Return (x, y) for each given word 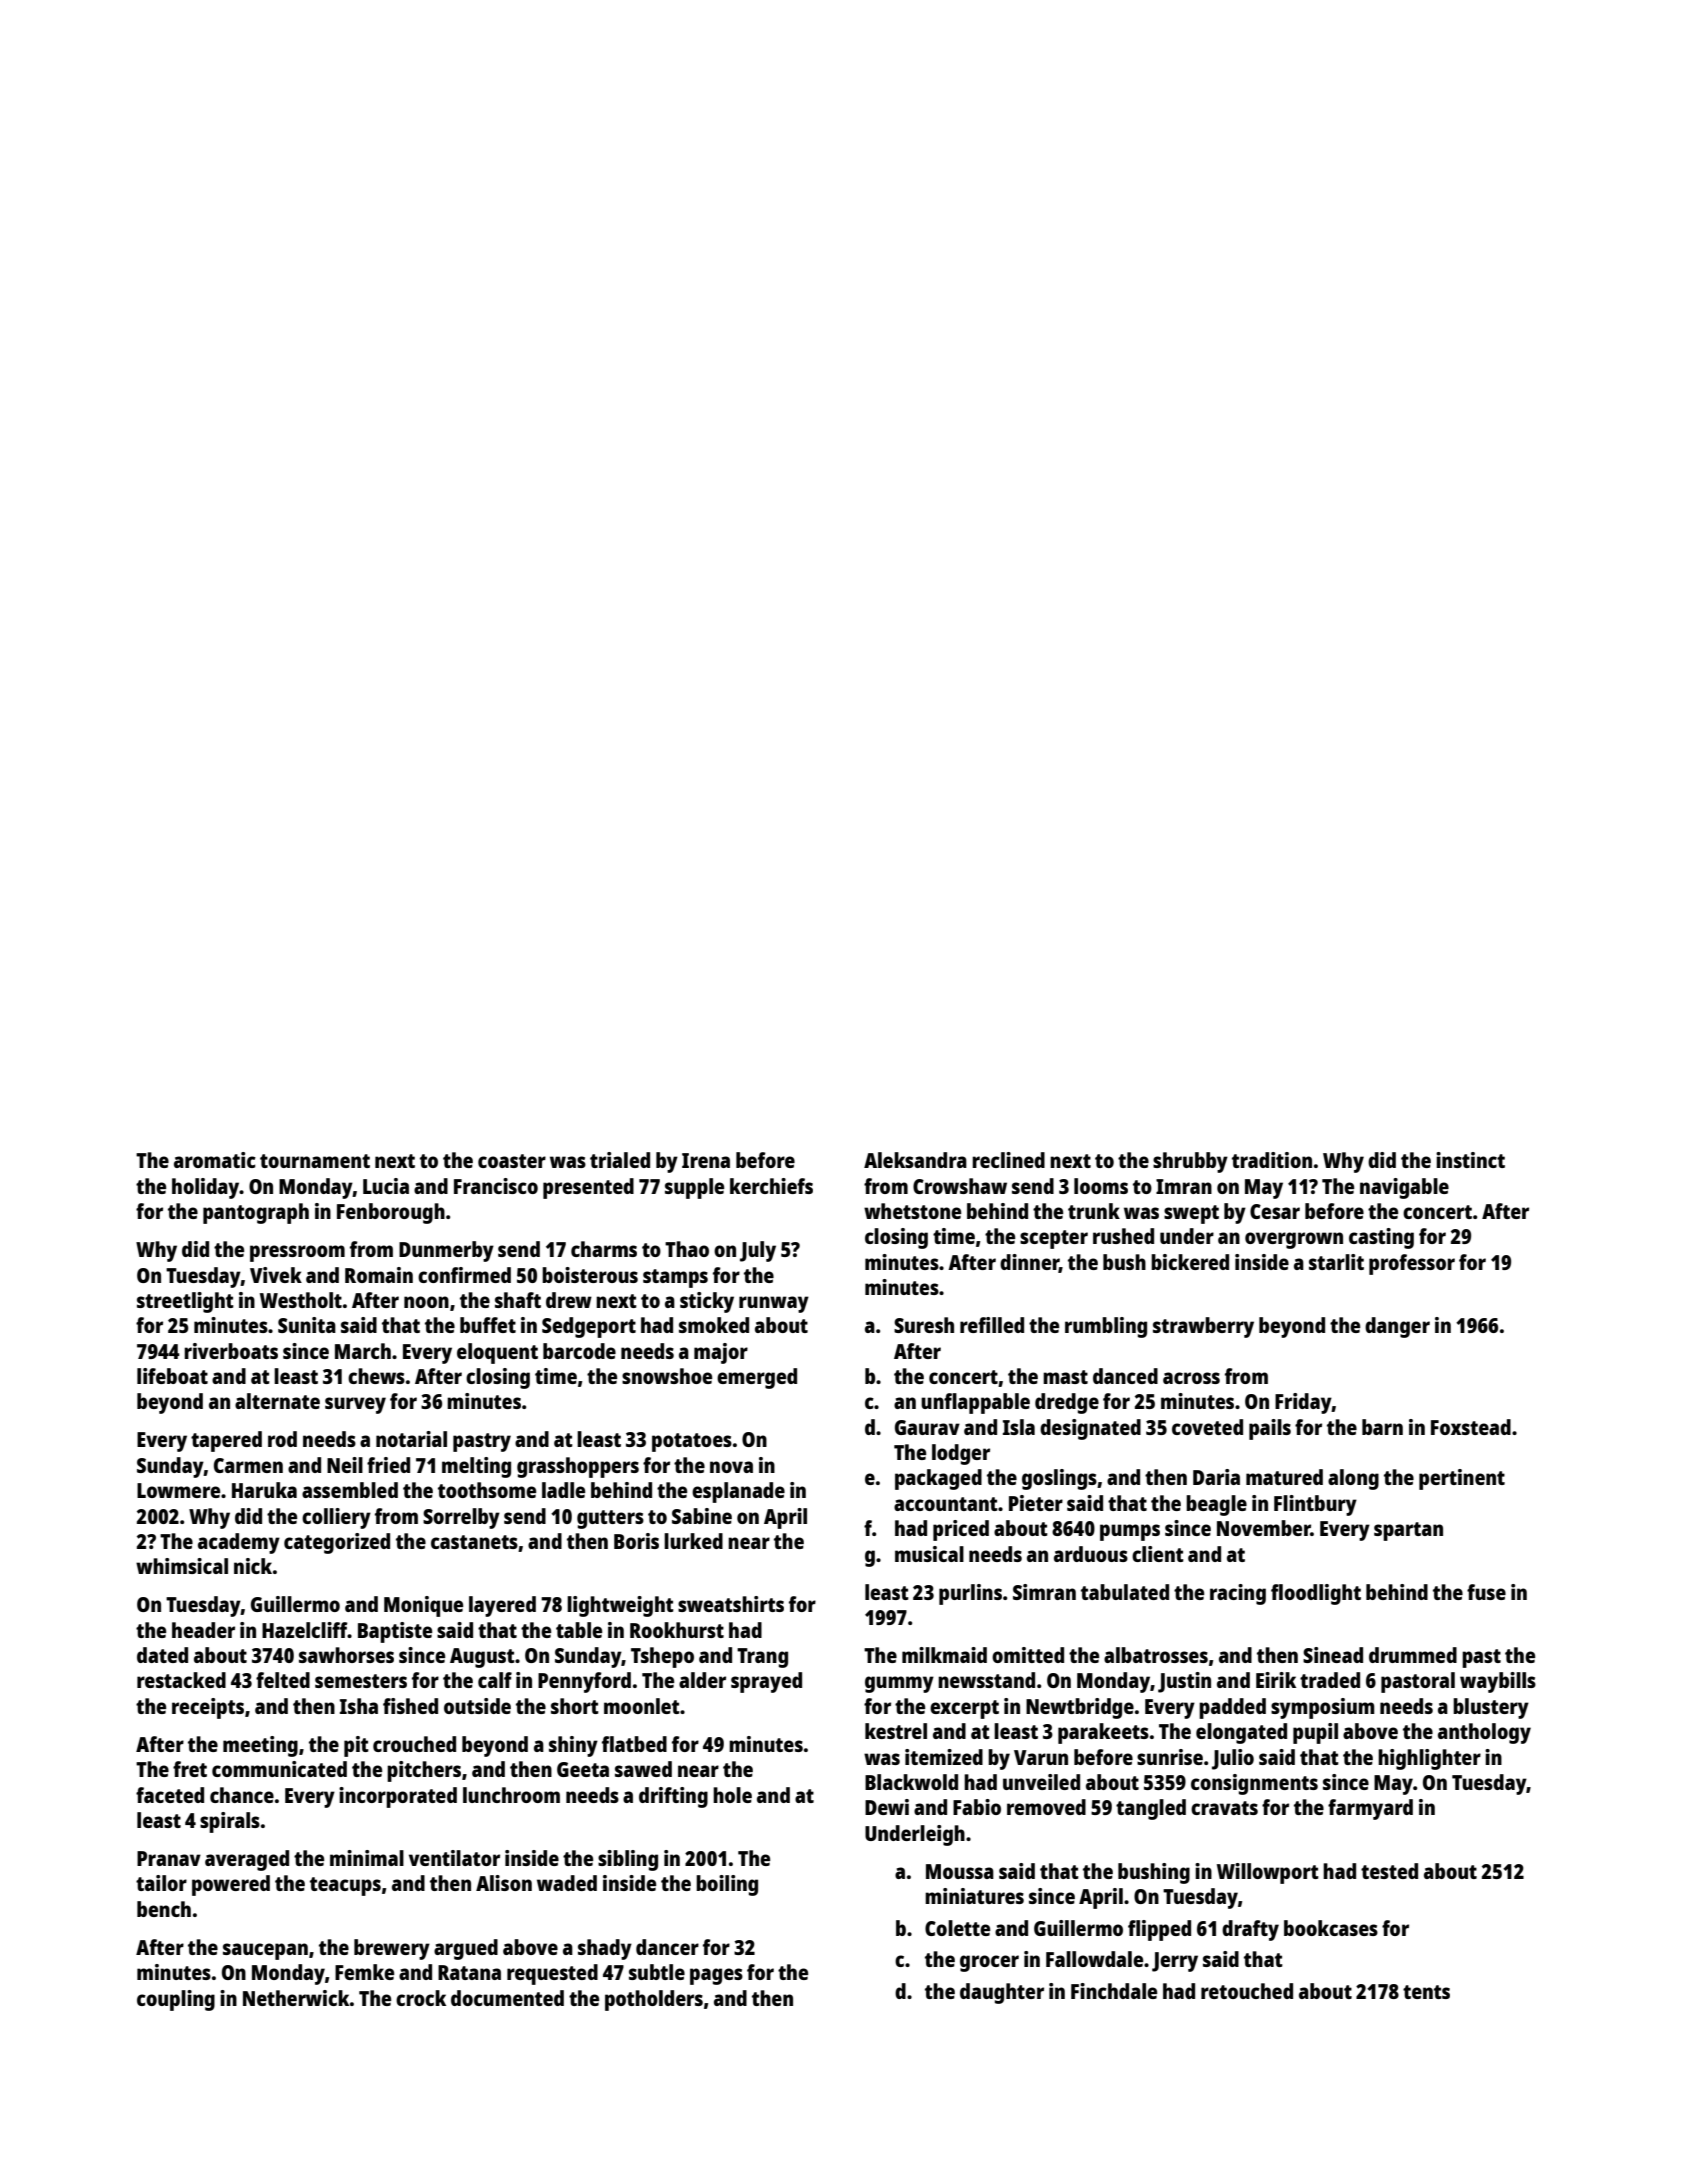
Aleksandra (915, 1160)
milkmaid (944, 1655)
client (1158, 1554)
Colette (957, 1928)
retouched (1247, 1991)
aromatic (215, 1160)
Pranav (169, 1858)
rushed (1123, 1236)
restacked (181, 1680)
